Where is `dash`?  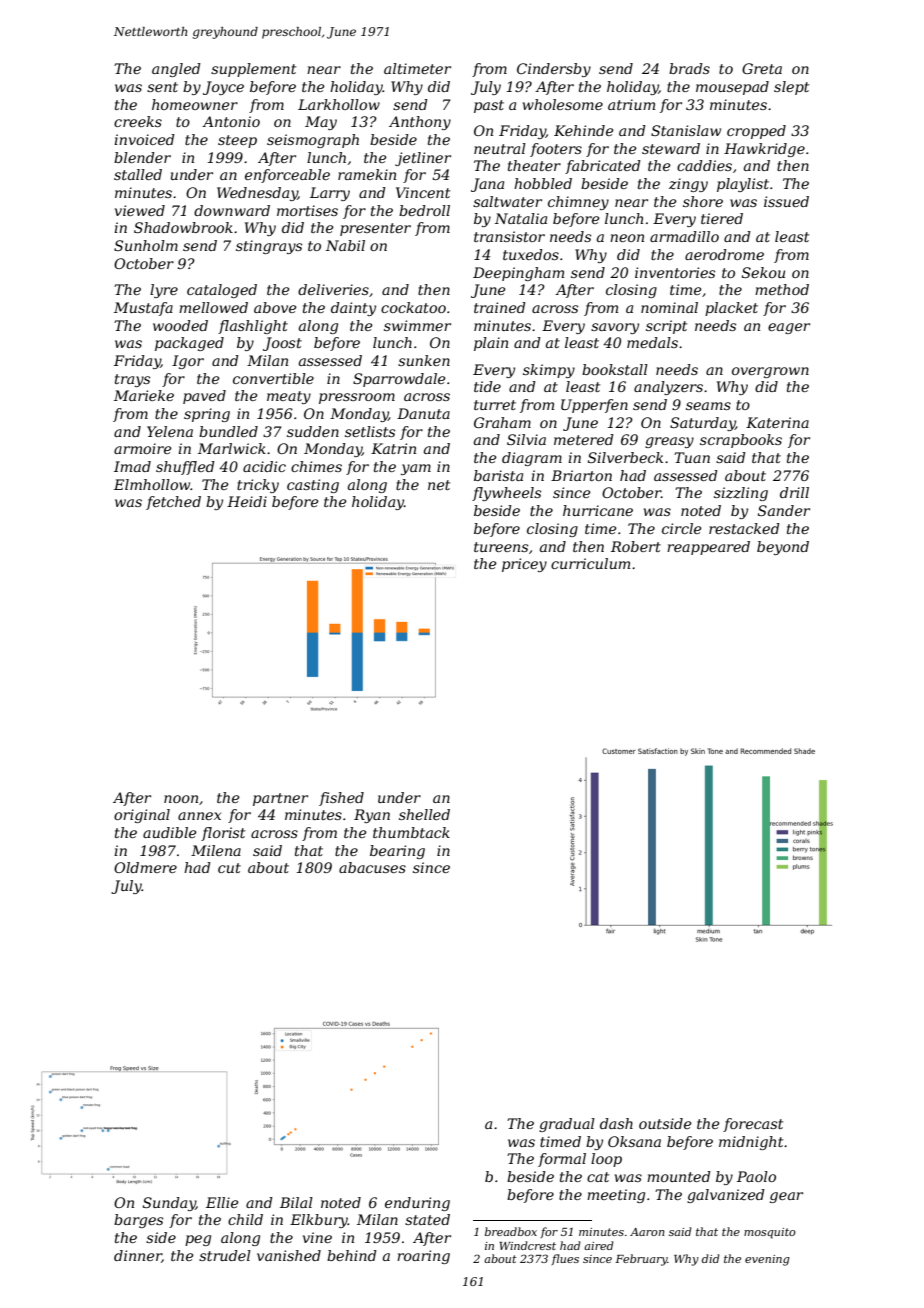
dash is located at coordinates (616, 1123).
